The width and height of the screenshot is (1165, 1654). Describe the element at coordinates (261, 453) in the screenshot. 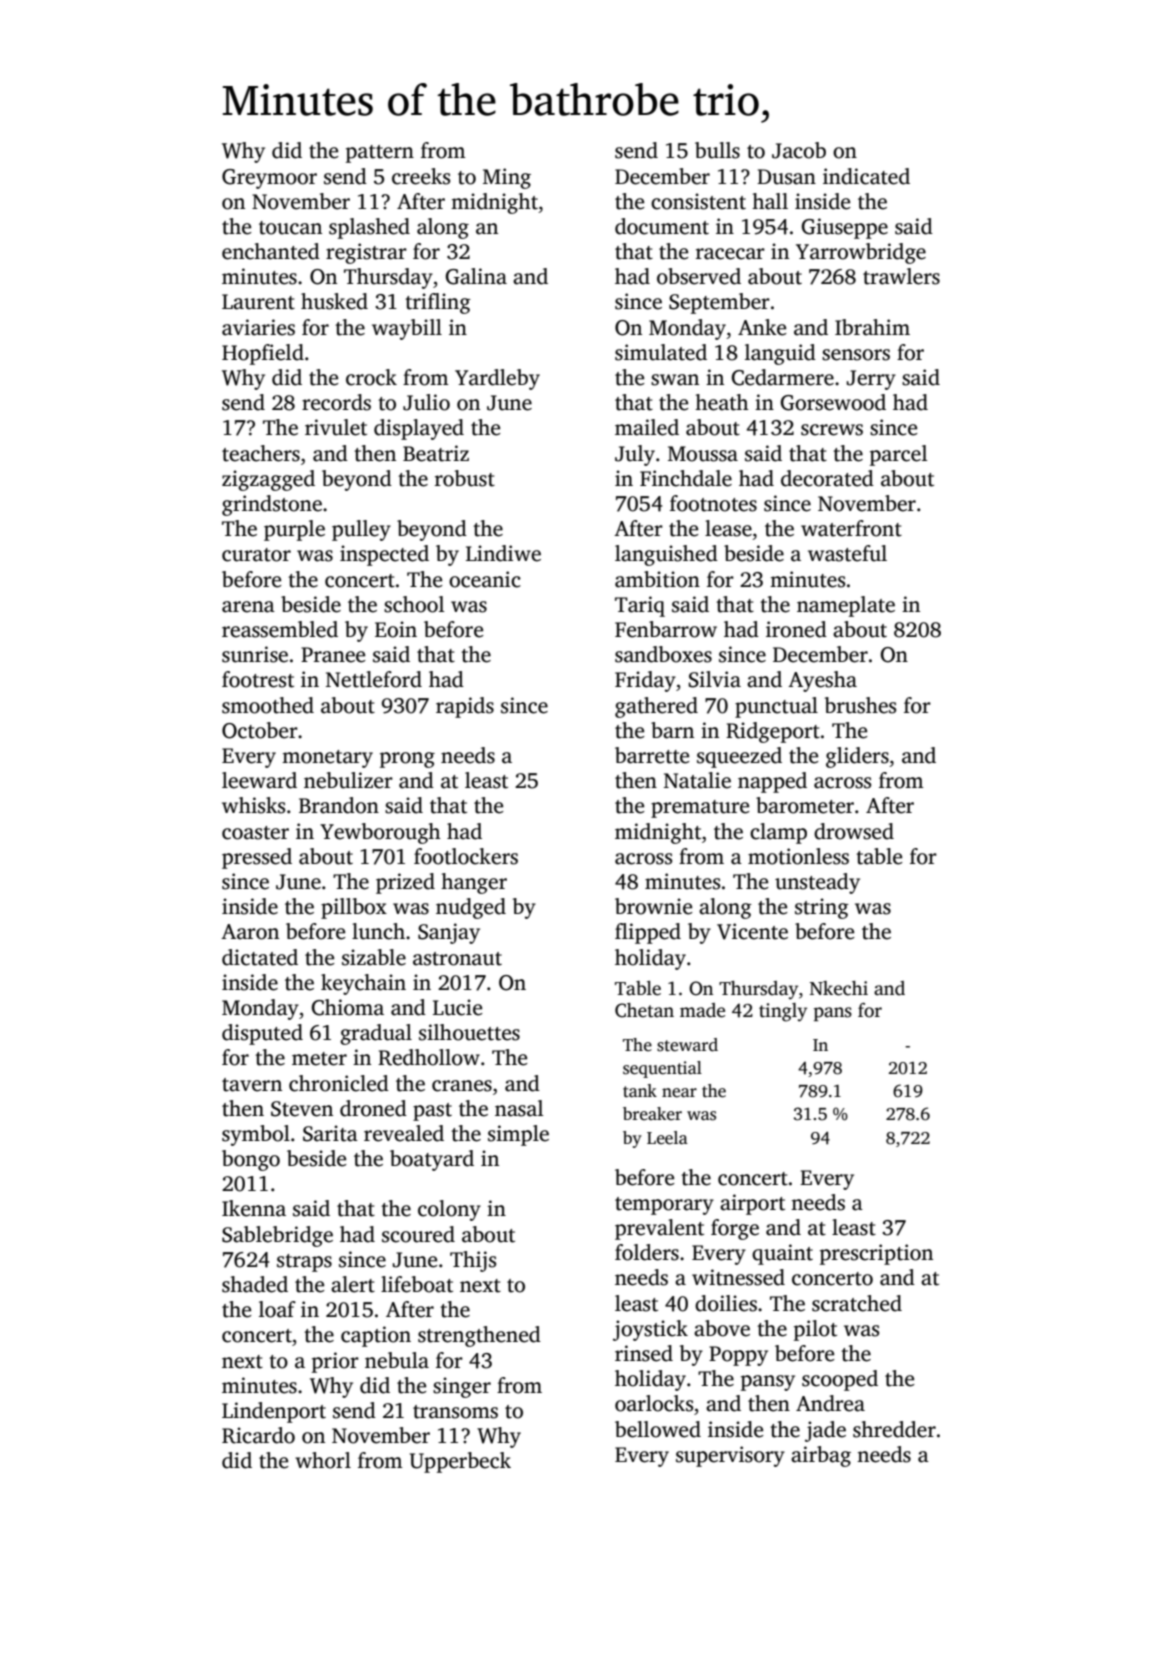

I see `teachers` at that location.
